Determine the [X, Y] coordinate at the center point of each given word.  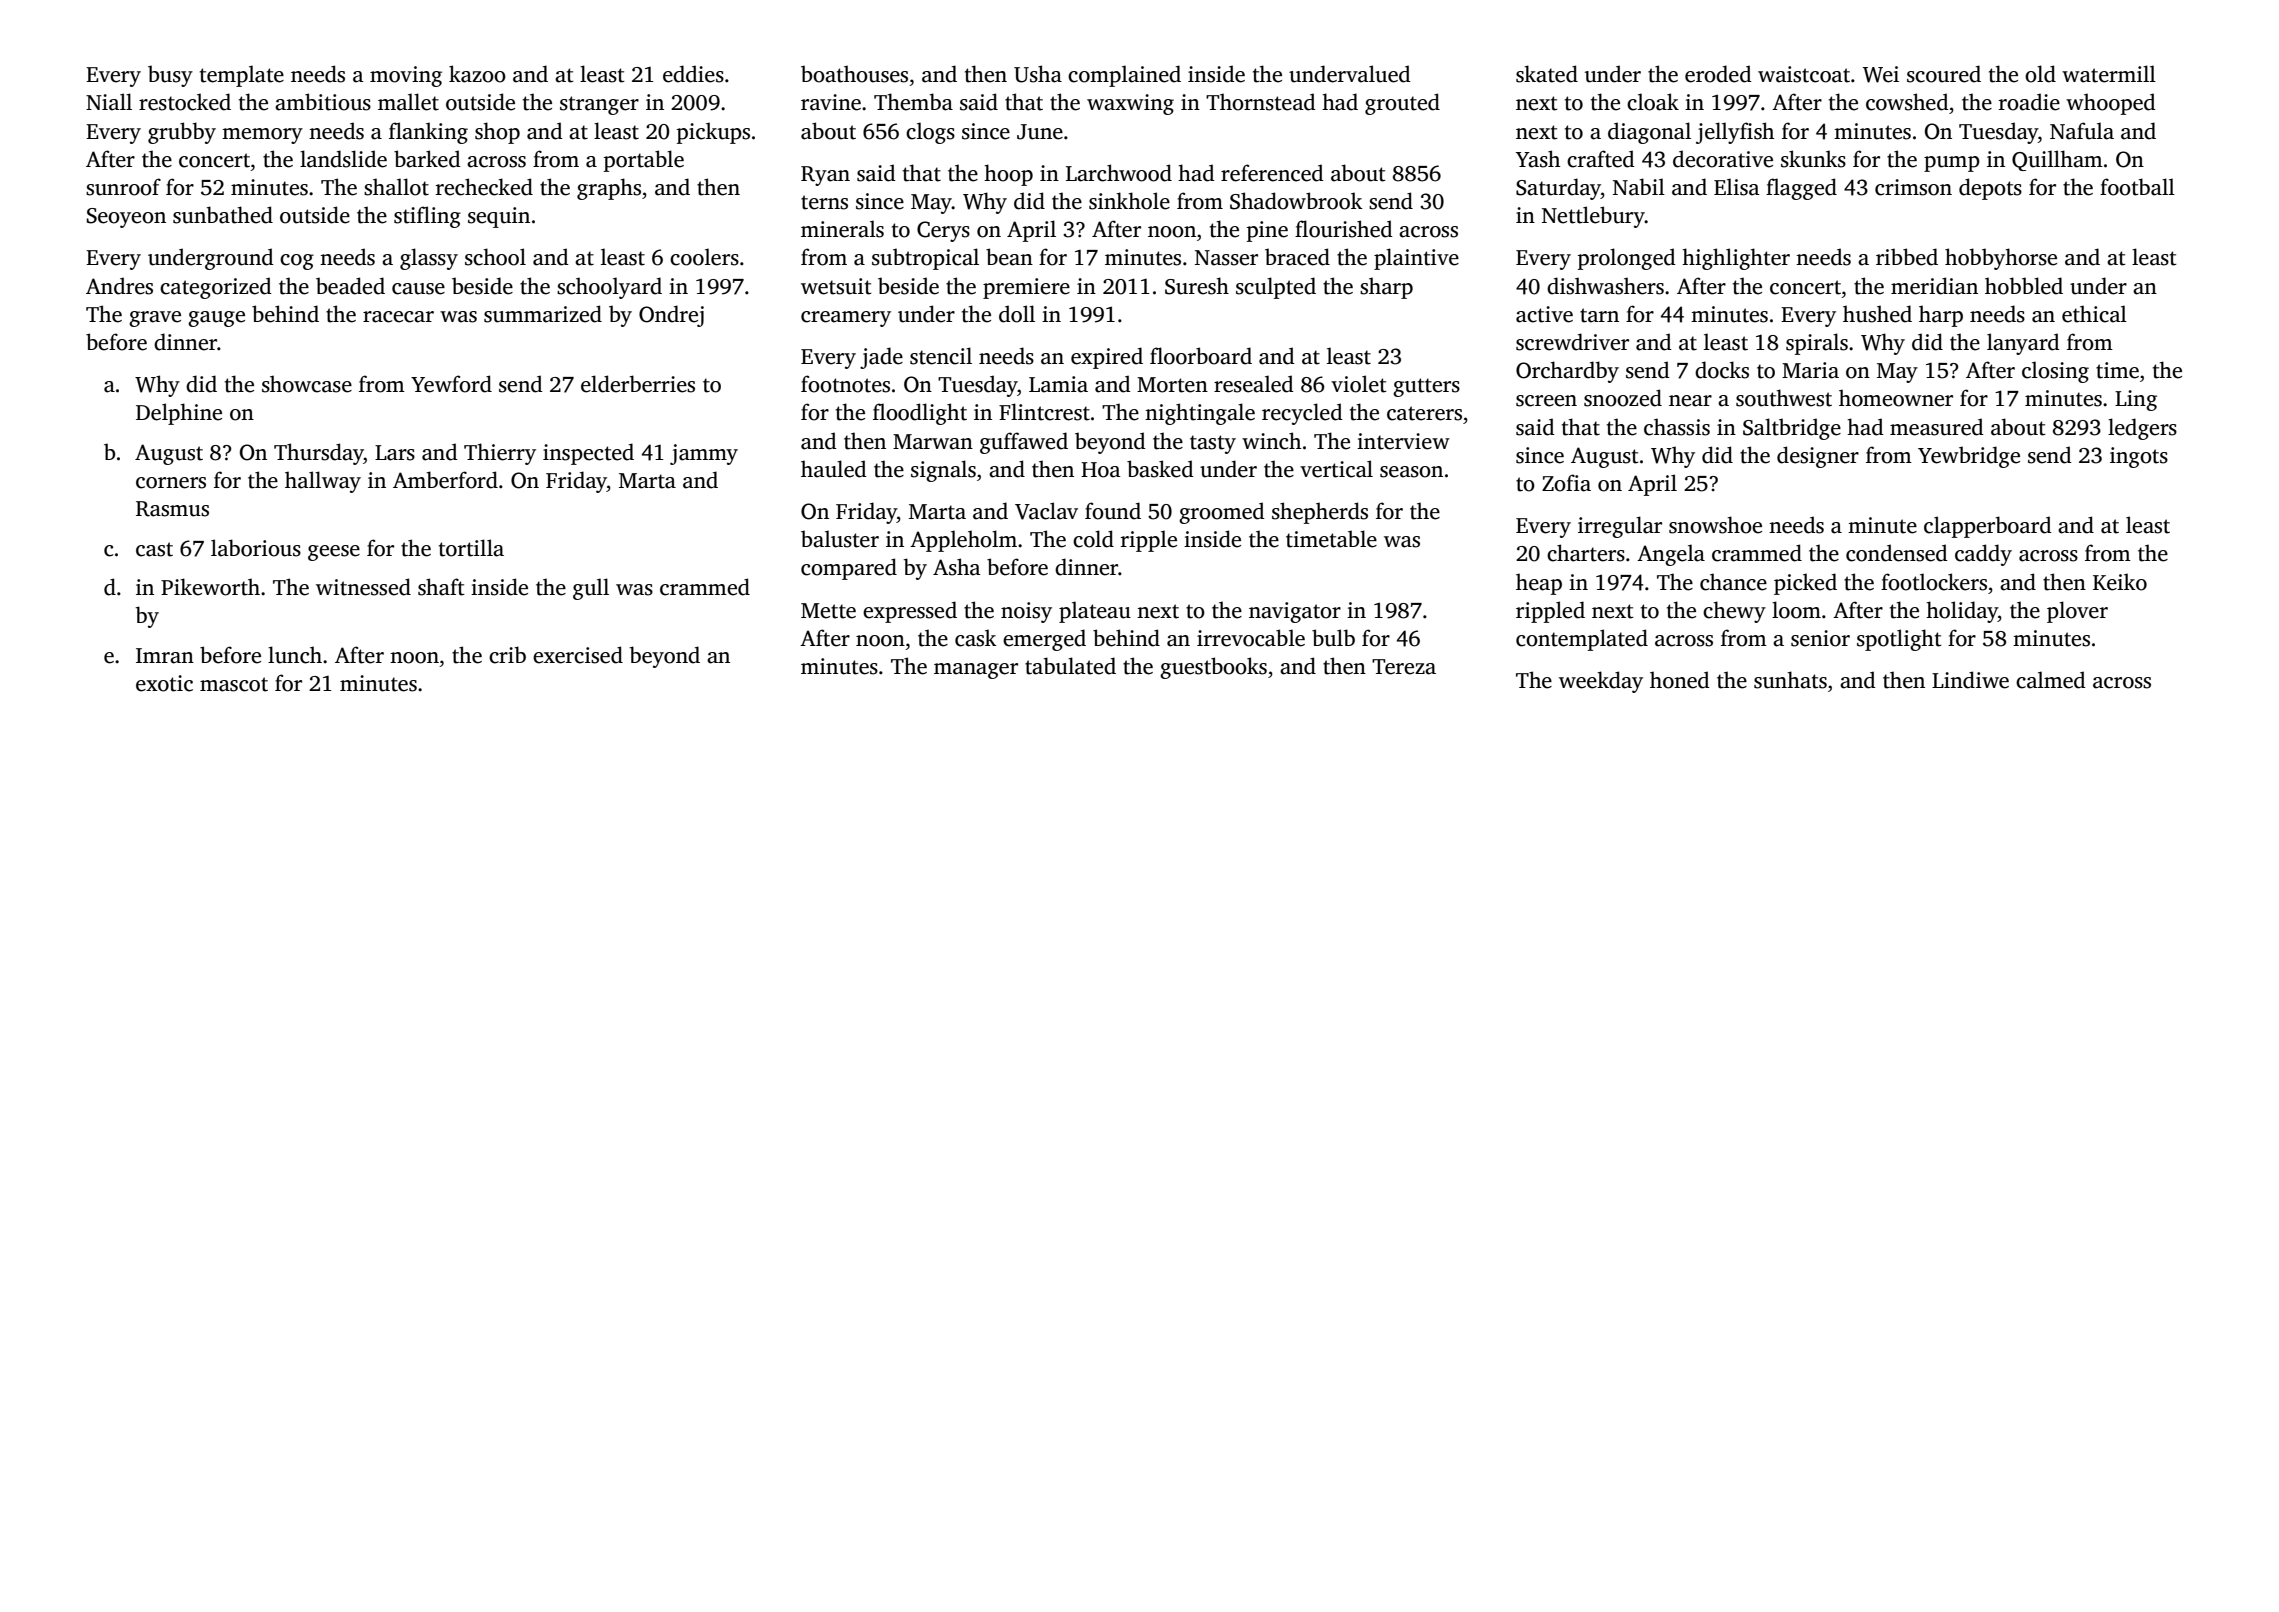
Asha [957, 567]
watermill [2109, 74]
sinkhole [1129, 201]
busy [170, 76]
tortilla [471, 548]
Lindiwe [1970, 680]
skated [1547, 74]
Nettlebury [1593, 217]
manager [976, 671]
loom [1796, 610]
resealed [1254, 384]
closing [2055, 372]
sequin [499, 217]
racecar [398, 317]
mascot [234, 684]
